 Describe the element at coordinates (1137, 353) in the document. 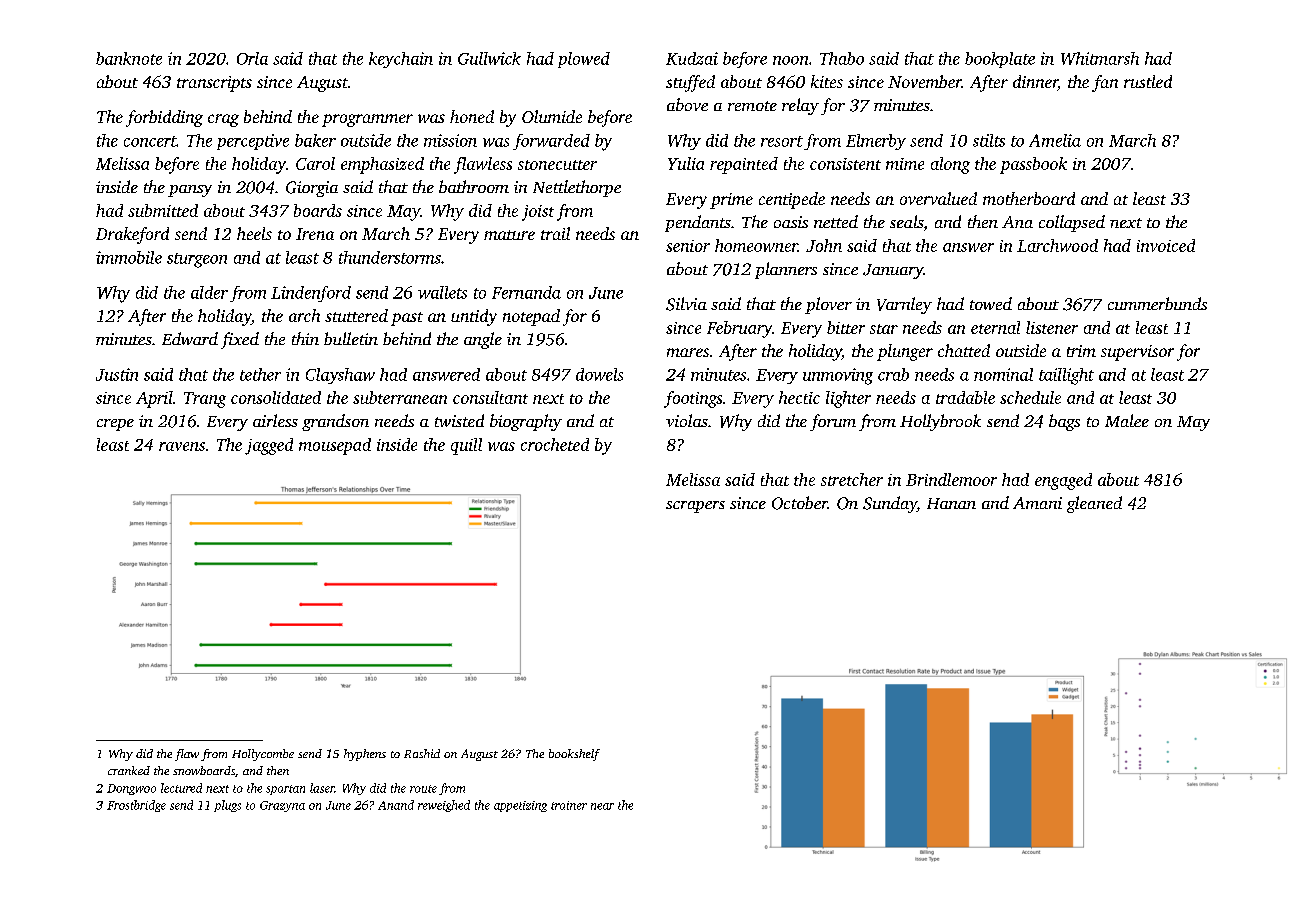

I see `supervisor` at that location.
